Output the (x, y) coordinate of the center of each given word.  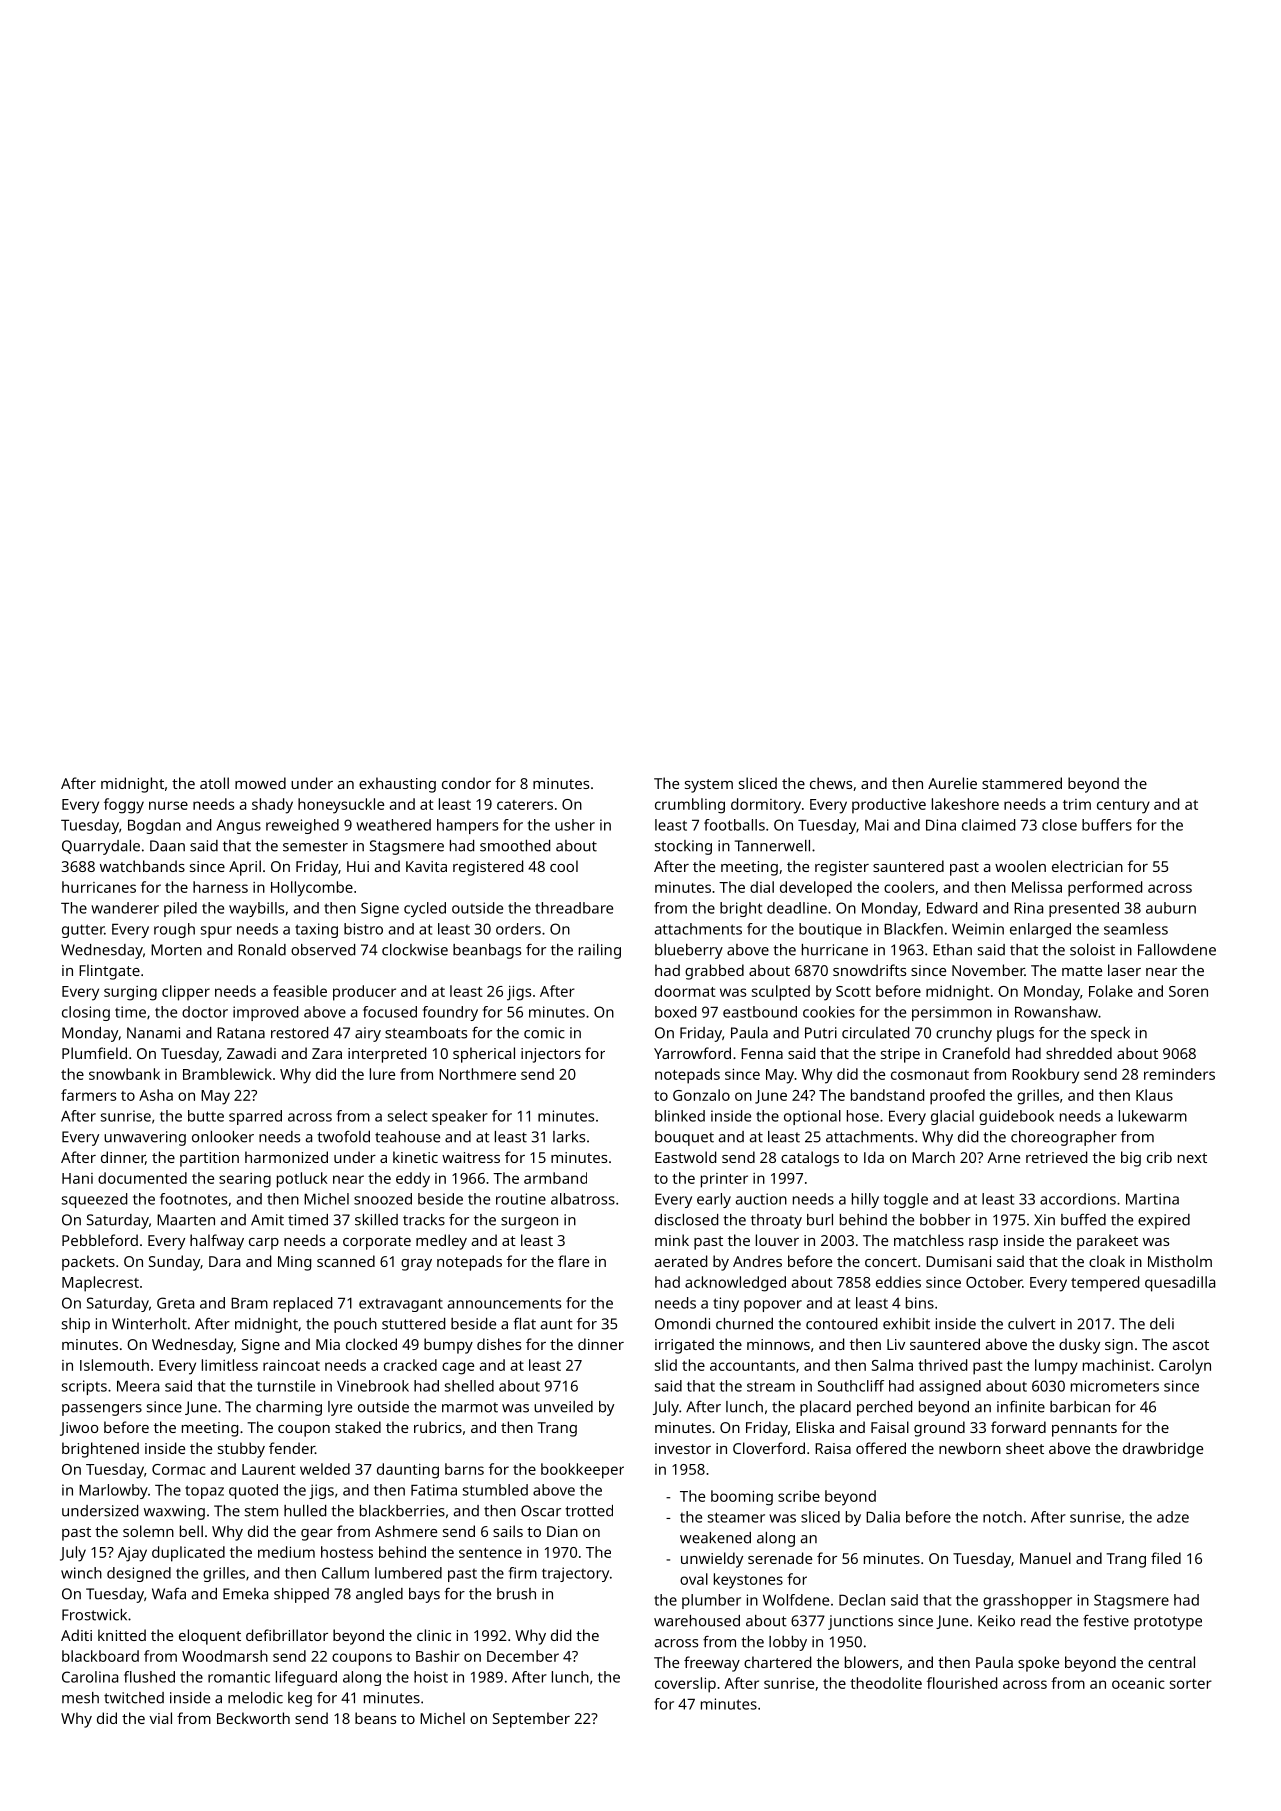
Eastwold (685, 1157)
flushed (149, 1677)
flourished (962, 1683)
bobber (945, 1220)
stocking (683, 847)
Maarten (186, 1220)
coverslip (685, 1685)
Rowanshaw (1056, 1012)
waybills (256, 909)
